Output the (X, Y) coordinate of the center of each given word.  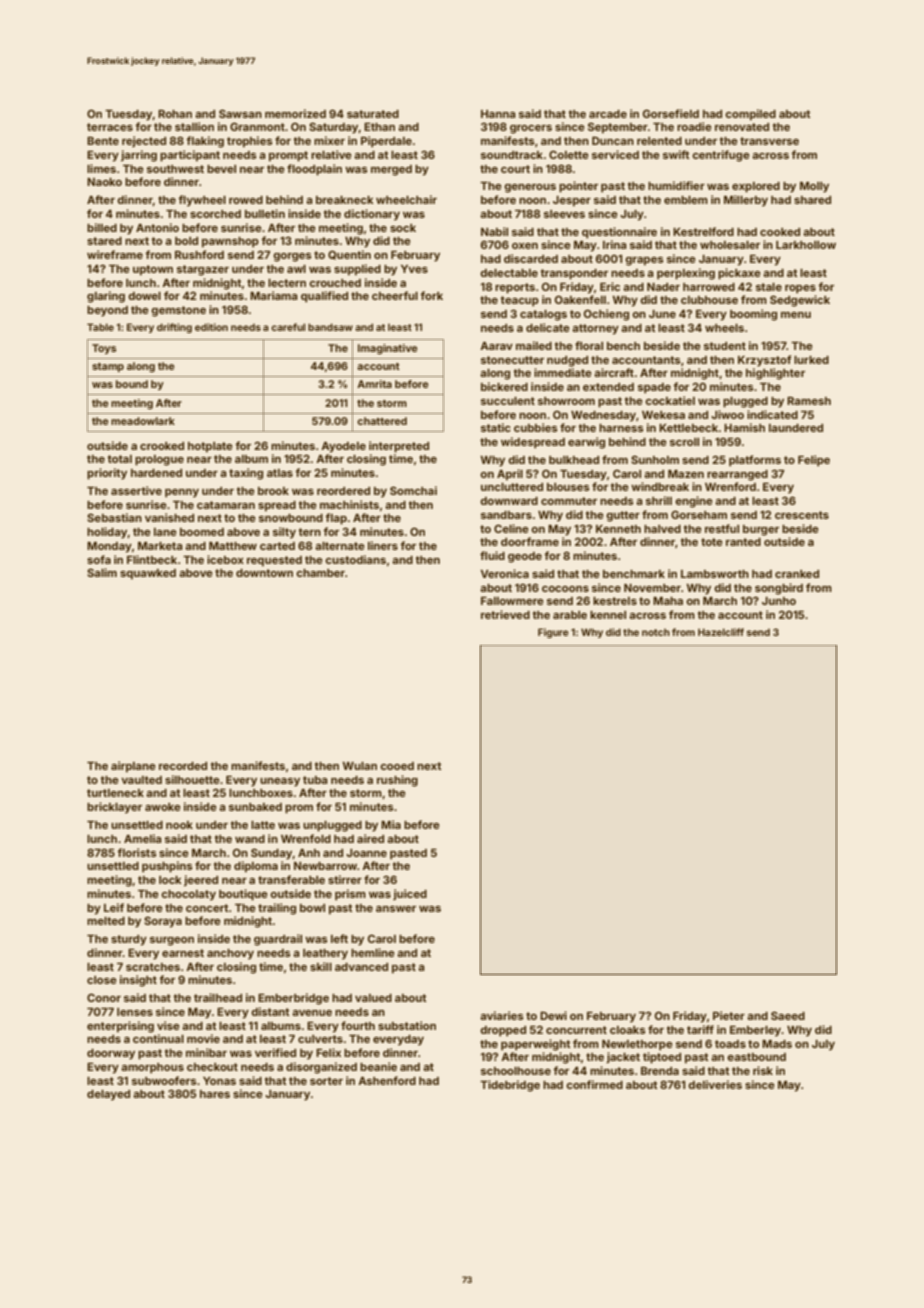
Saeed (788, 1015)
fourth (358, 1025)
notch (656, 632)
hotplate (210, 447)
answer (396, 909)
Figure (553, 633)
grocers (531, 129)
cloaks (628, 1030)
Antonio (157, 227)
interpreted (399, 447)
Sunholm (655, 459)
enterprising (120, 1027)
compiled (750, 115)
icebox (225, 559)
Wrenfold (306, 838)
